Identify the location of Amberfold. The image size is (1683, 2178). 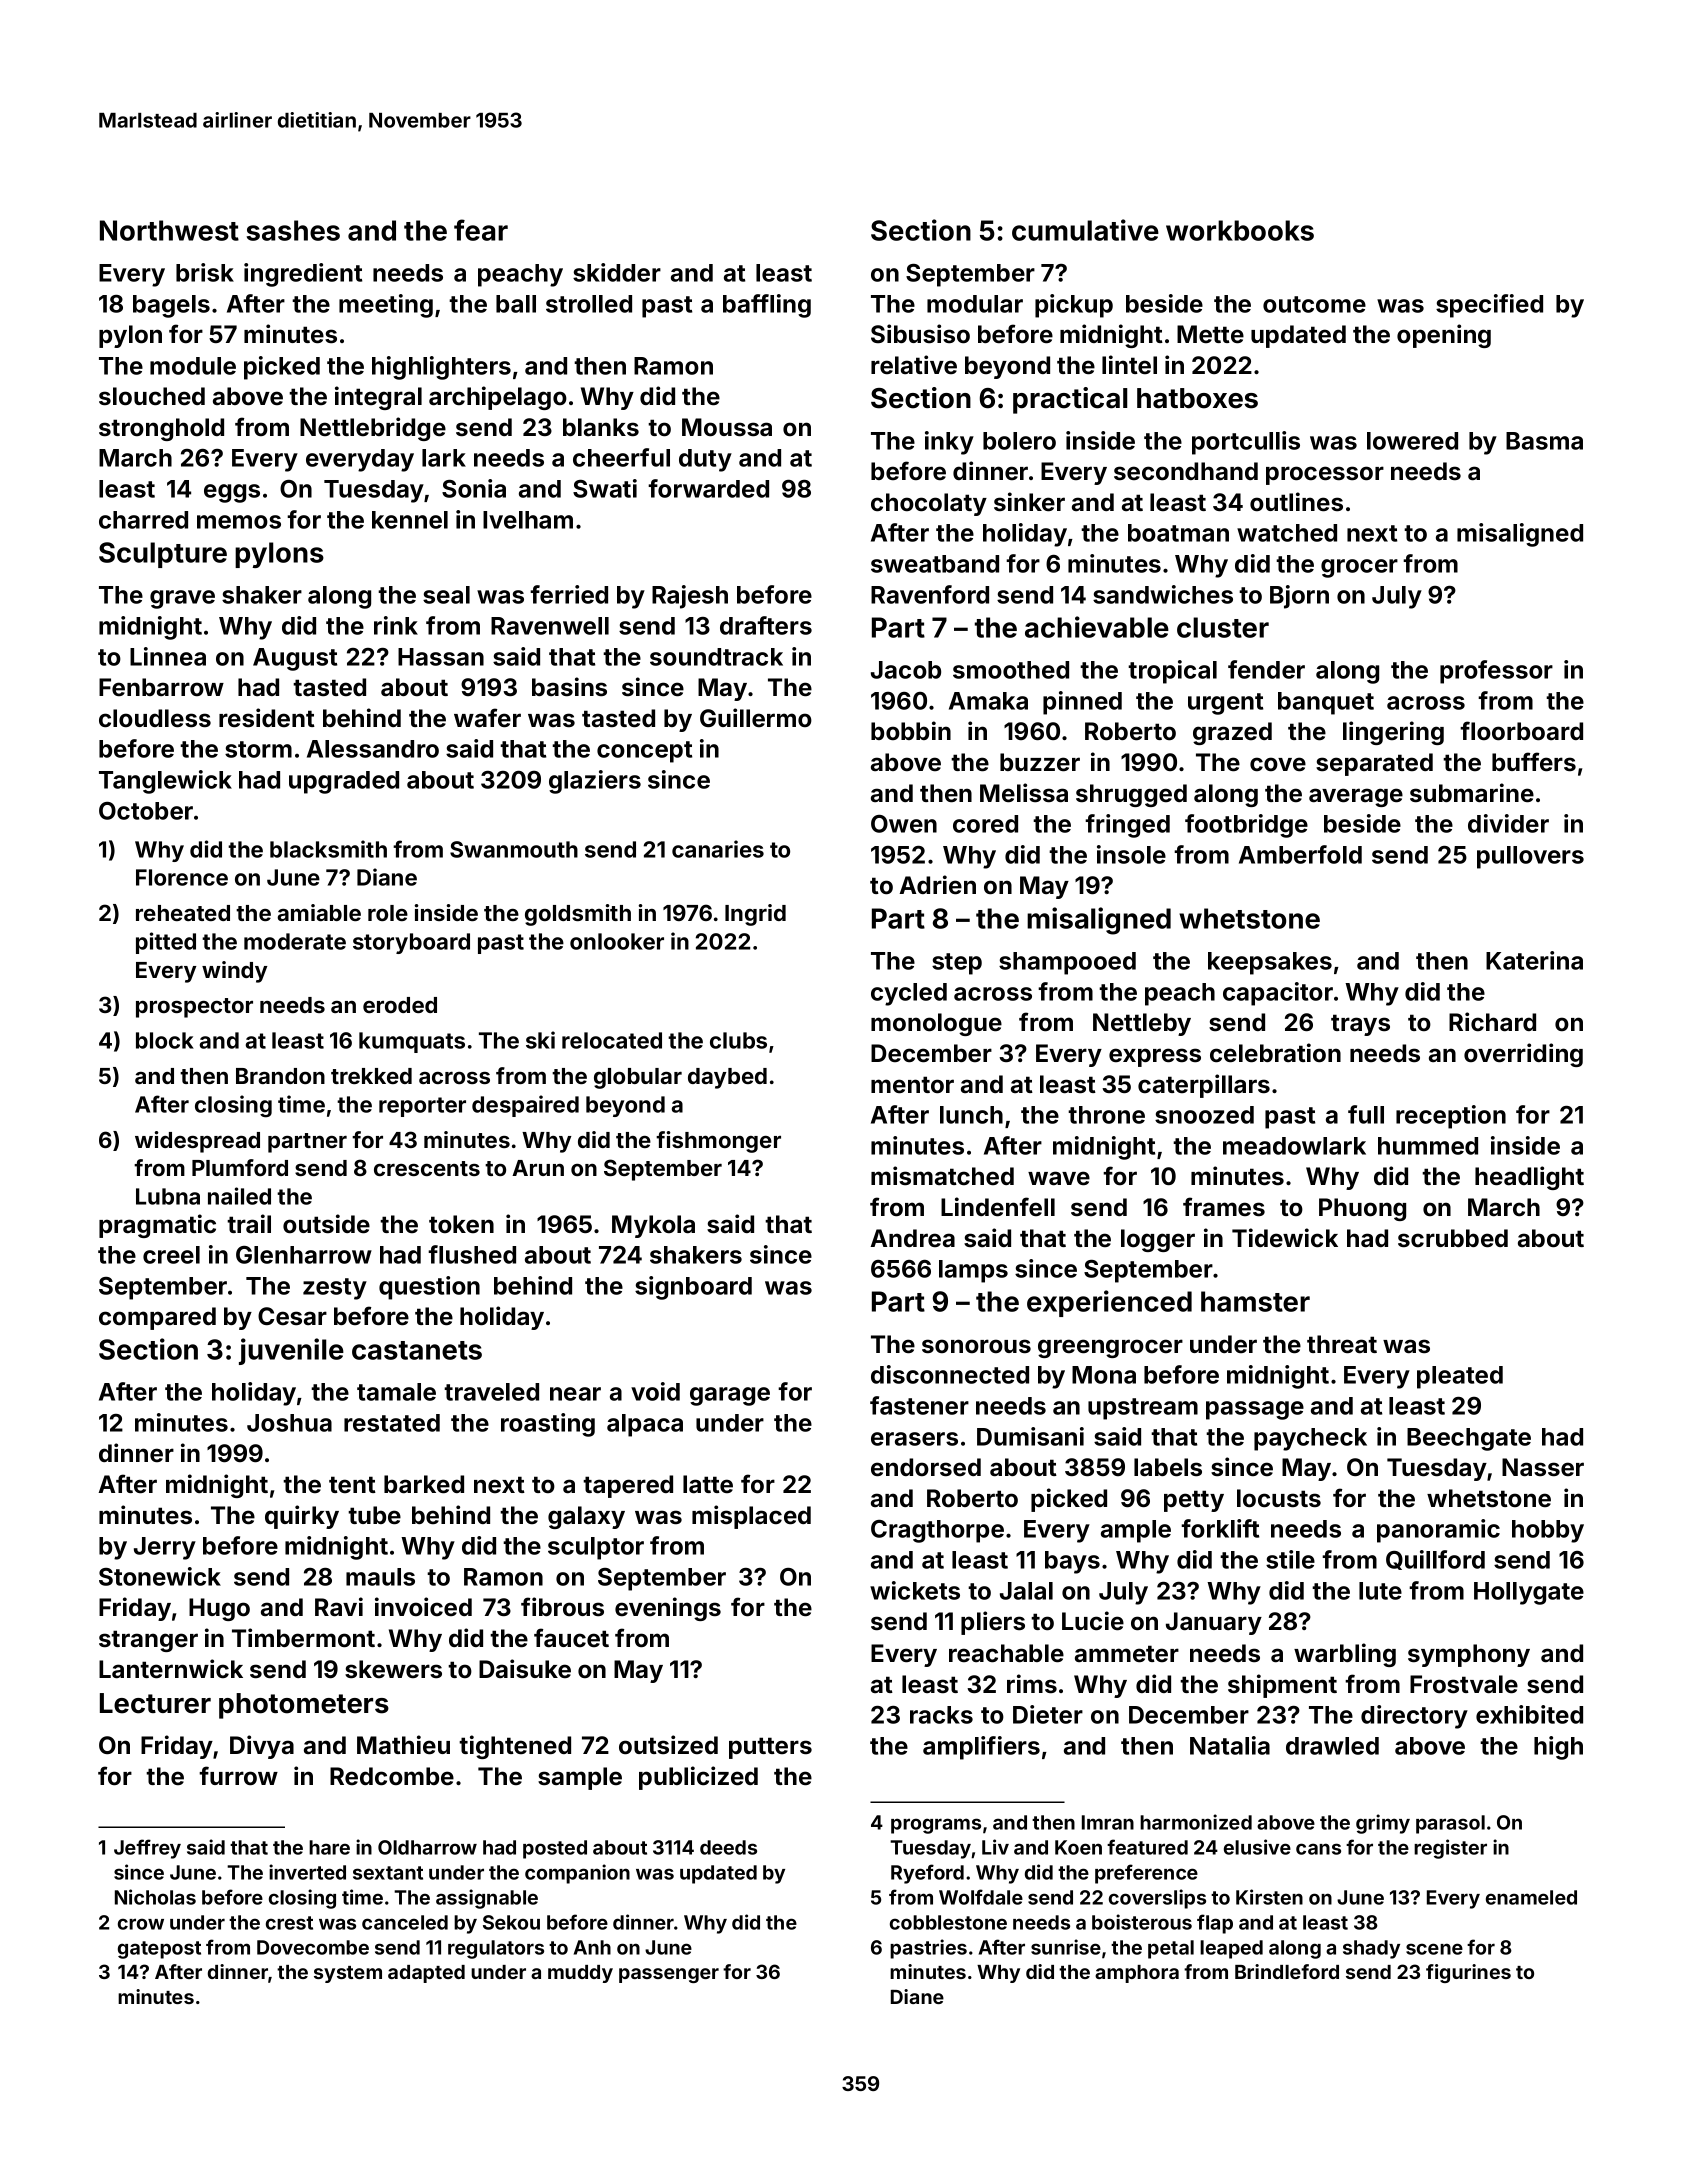
(1300, 854).
